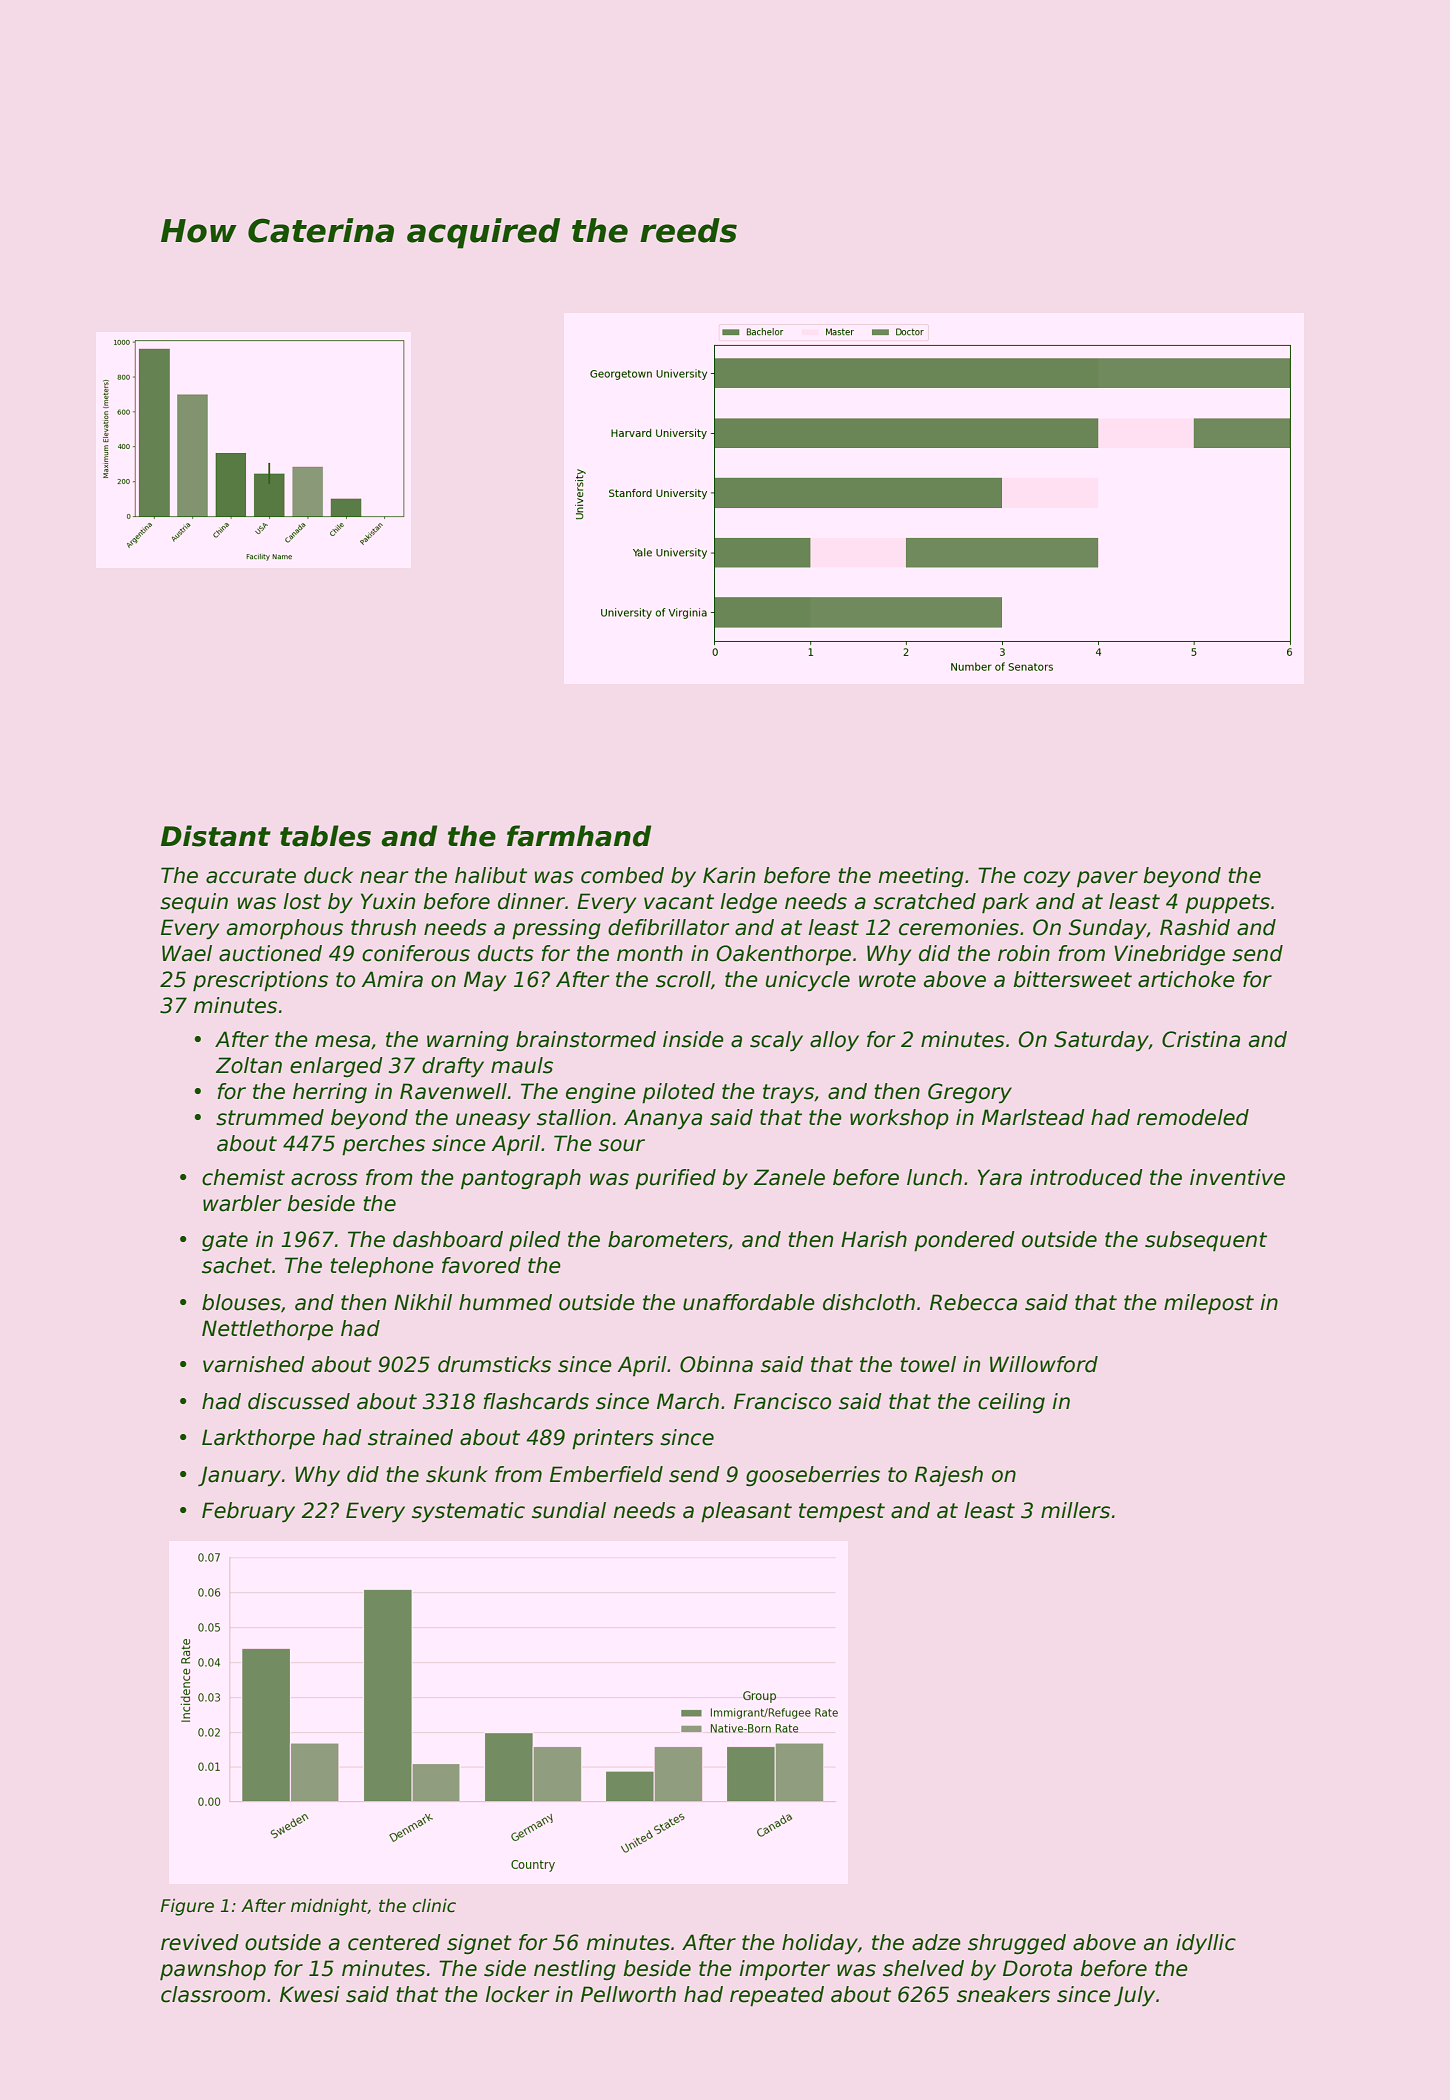  I want to click on unicycle, so click(808, 981).
